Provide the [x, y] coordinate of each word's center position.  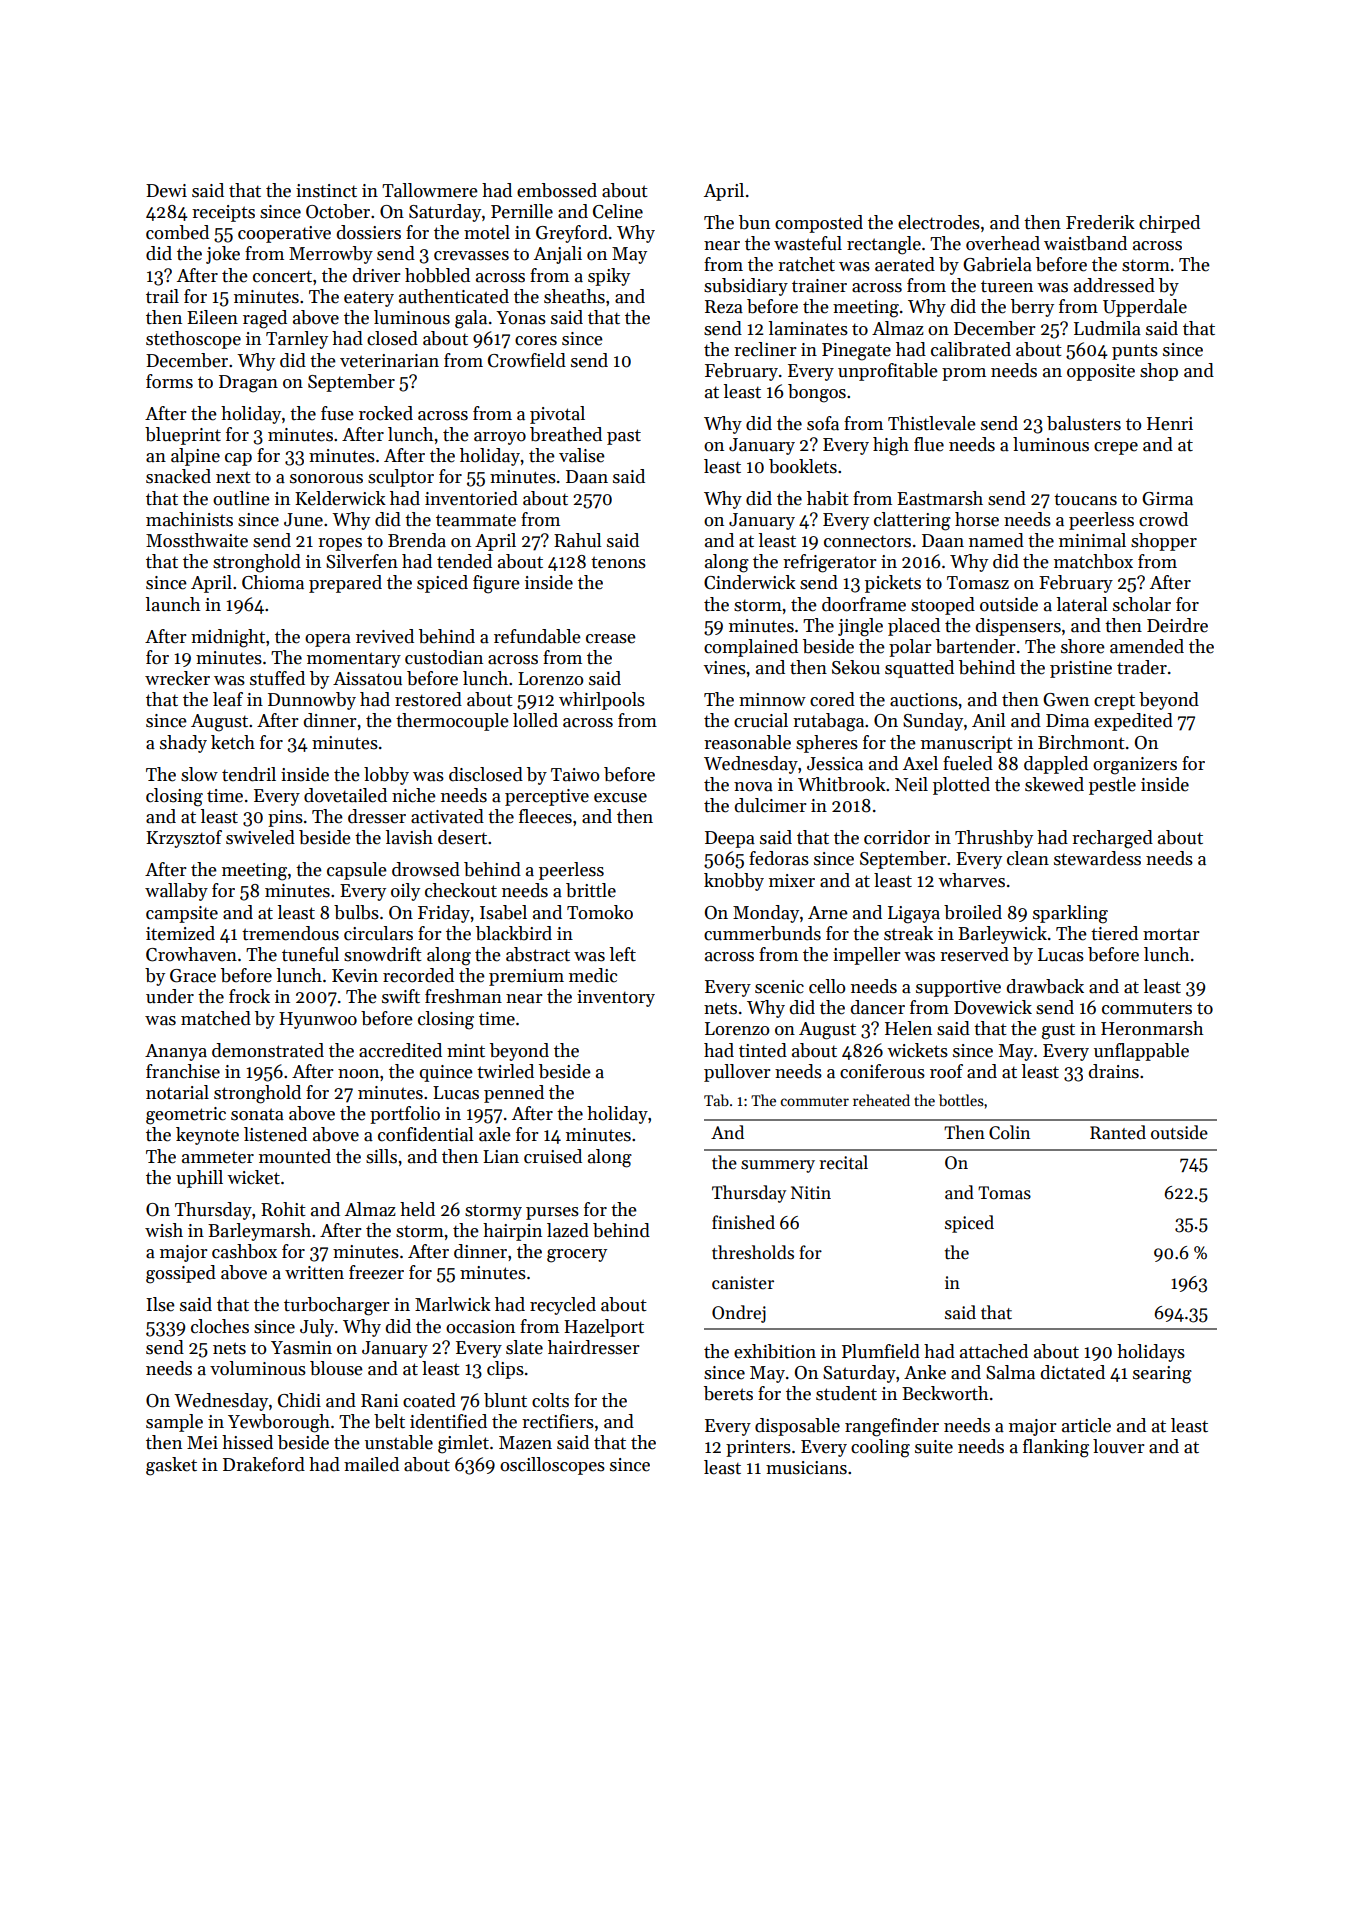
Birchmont [1081, 742]
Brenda [417, 540]
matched [216, 1018]
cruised [553, 1156]
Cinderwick [750, 582]
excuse [620, 798]
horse [977, 519]
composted [819, 224]
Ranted [1118, 1132]
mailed [371, 1464]
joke [223, 255]
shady [183, 744]
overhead [1003, 243]
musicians [806, 1468]
